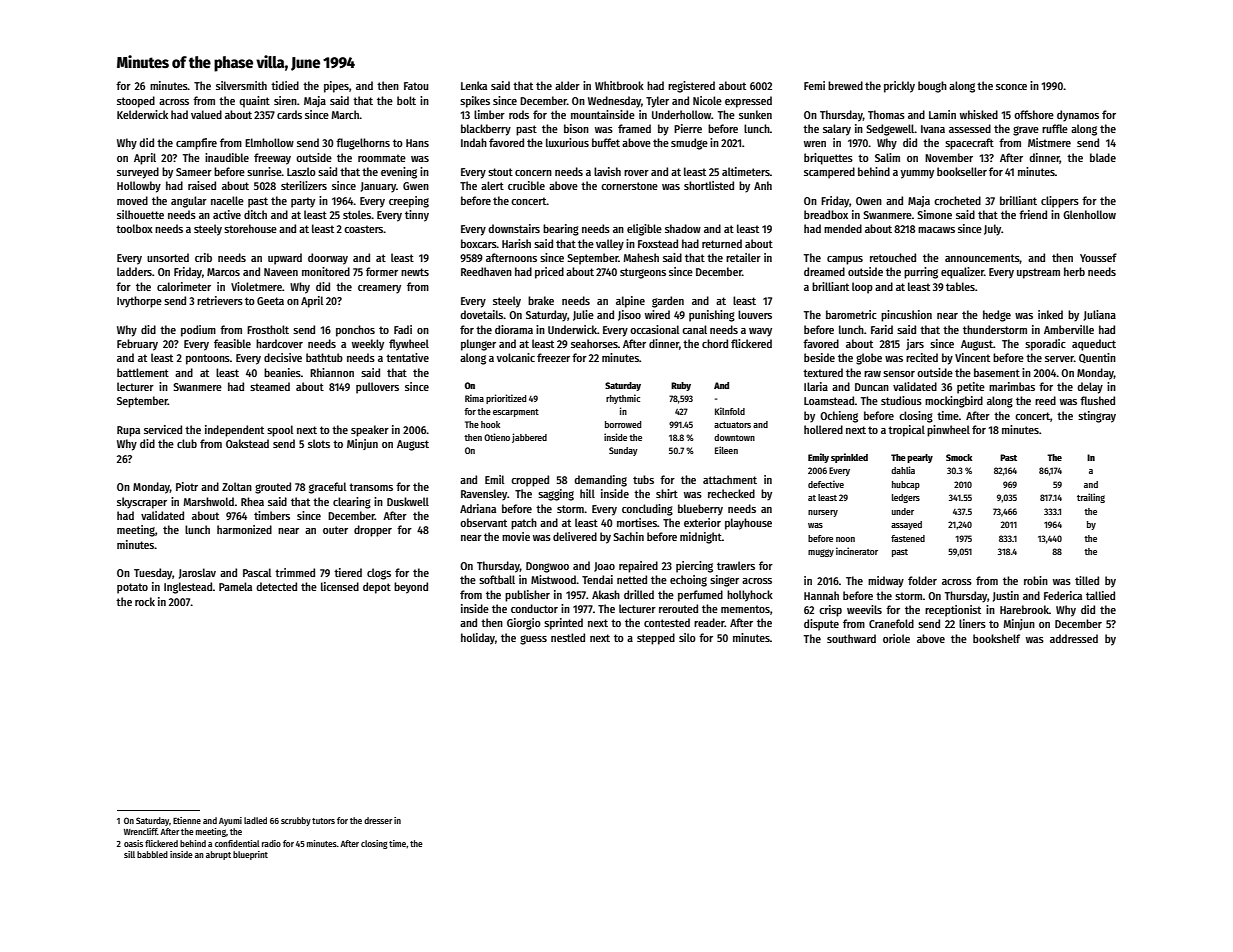 The height and width of the screenshot is (952, 1233). I want to click on sconce, so click(1011, 87).
